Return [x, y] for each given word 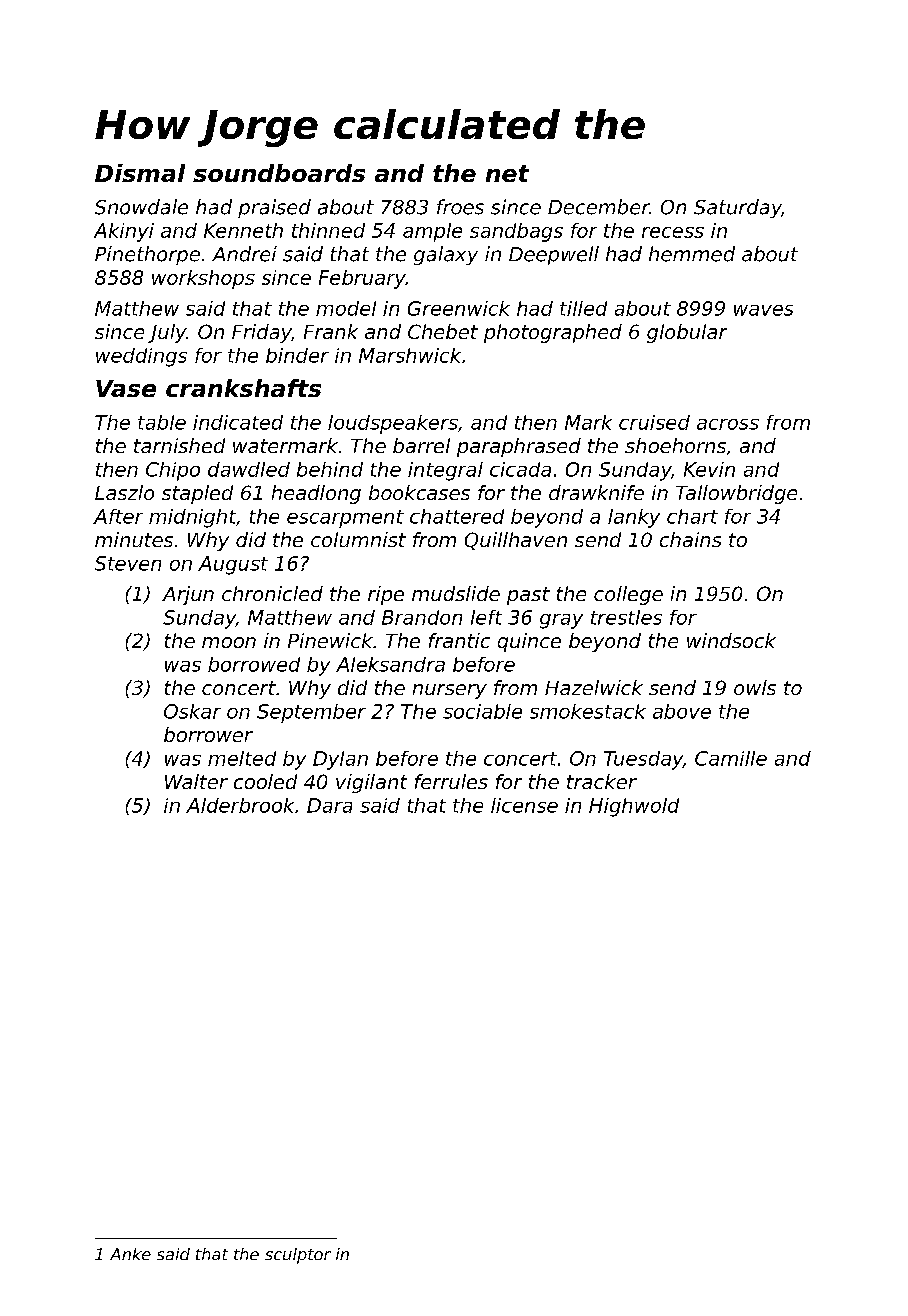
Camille [731, 758]
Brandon [422, 617]
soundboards [279, 173]
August [233, 565]
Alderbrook [240, 805]
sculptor [298, 1256]
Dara [329, 805]
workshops [203, 279]
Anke [130, 1254]
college [628, 595]
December [598, 207]
